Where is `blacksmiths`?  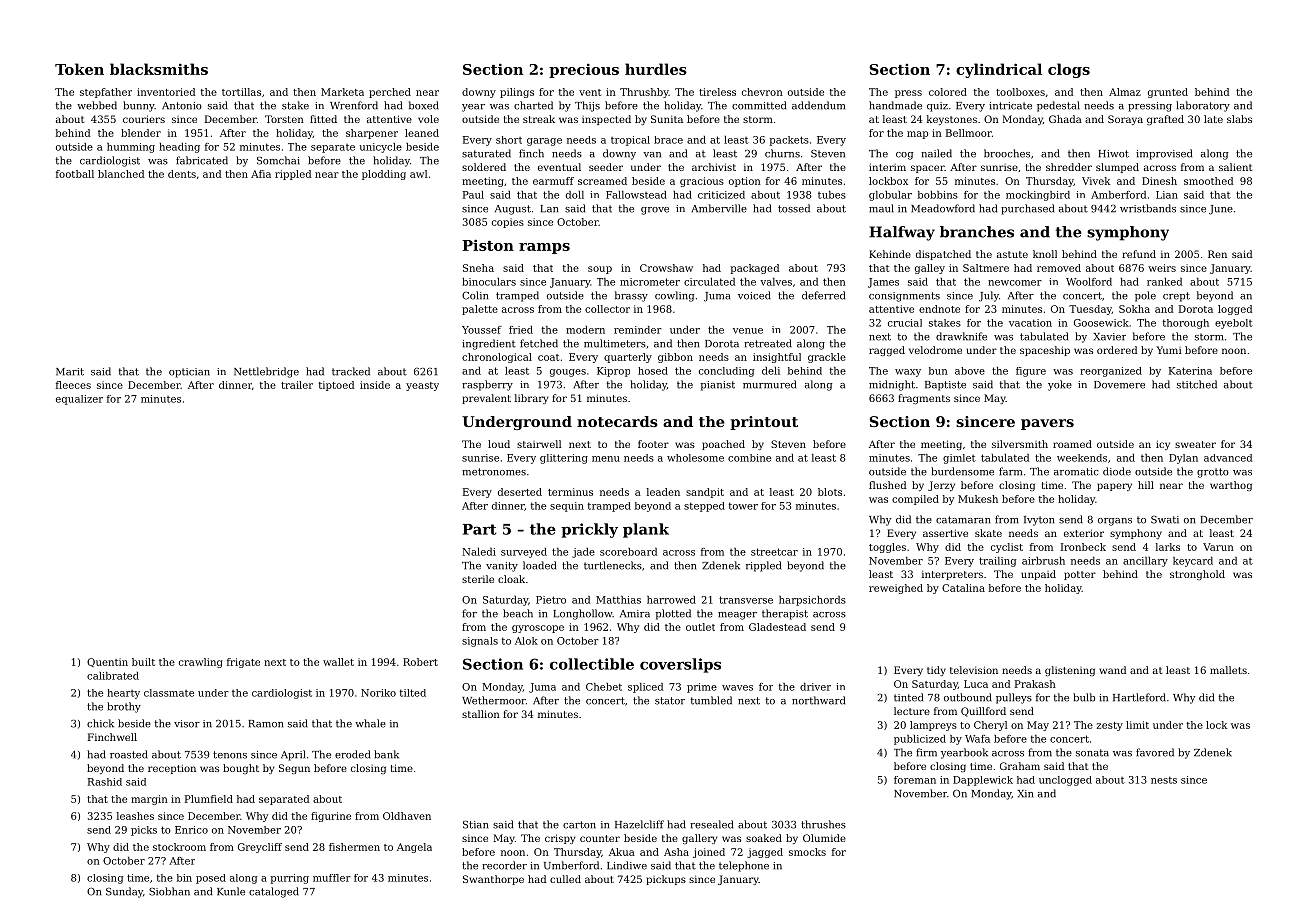 blacksmiths is located at coordinates (159, 69).
